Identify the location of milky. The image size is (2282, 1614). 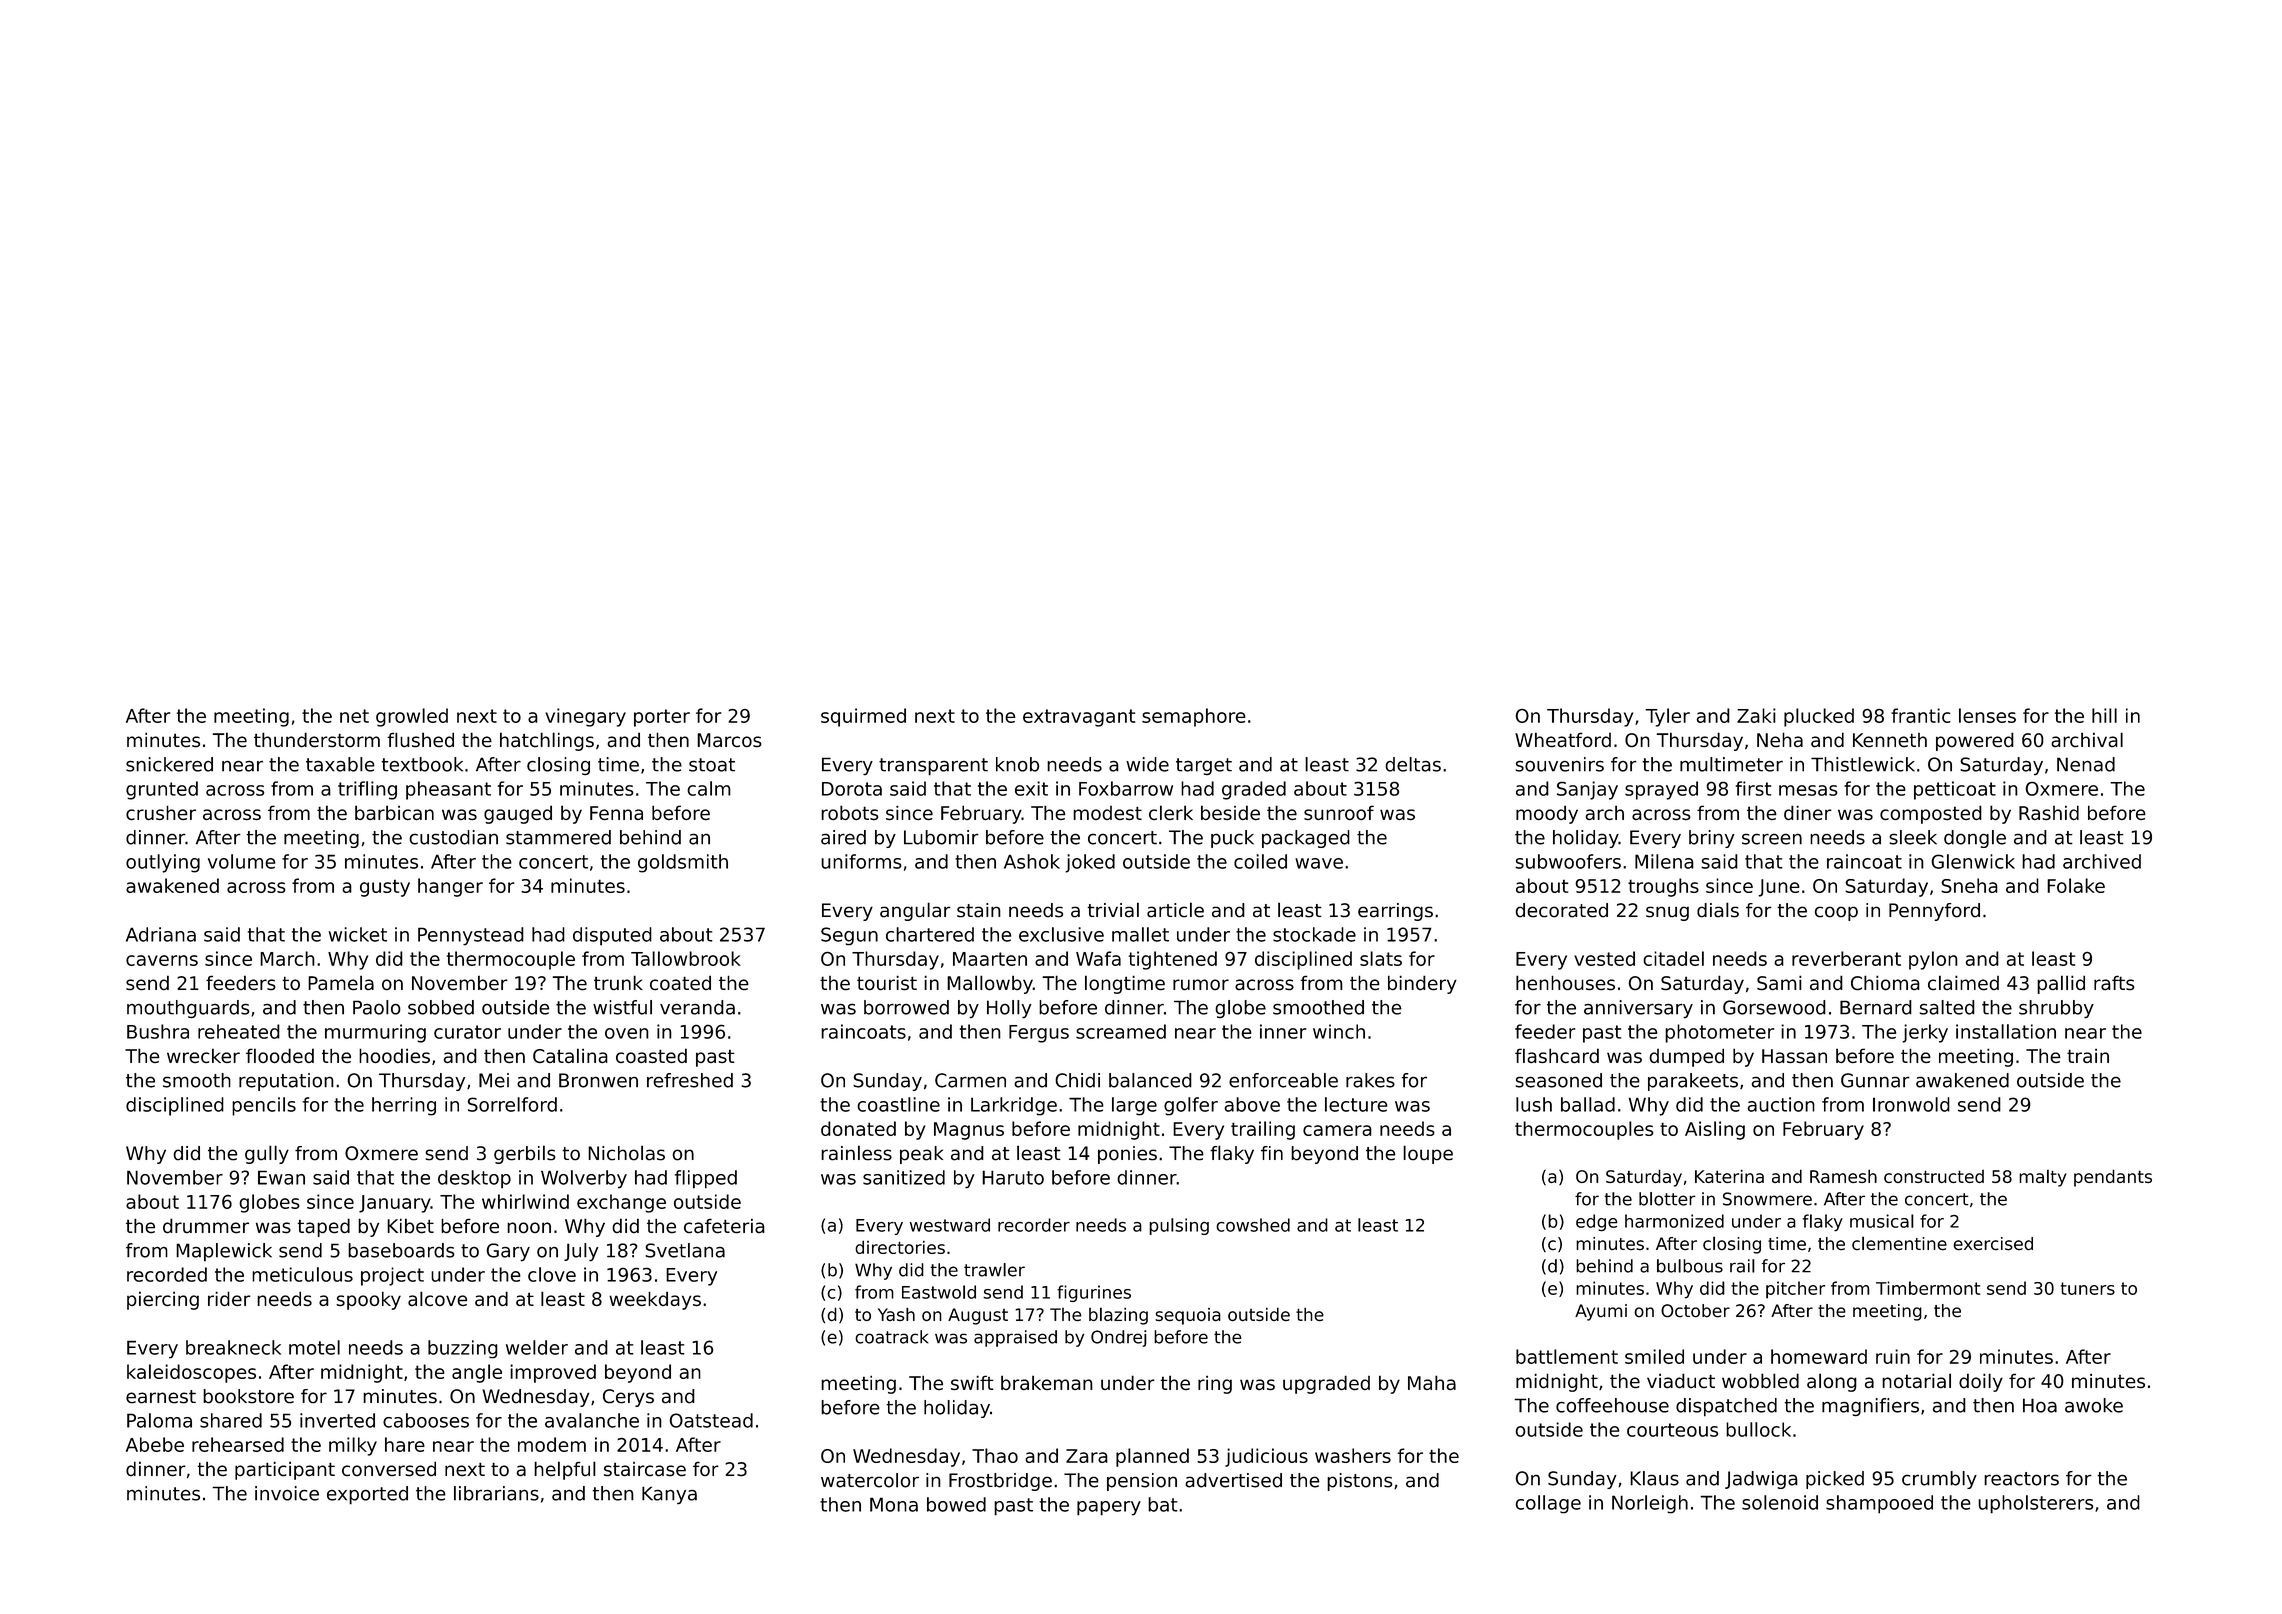
(353, 1446).
